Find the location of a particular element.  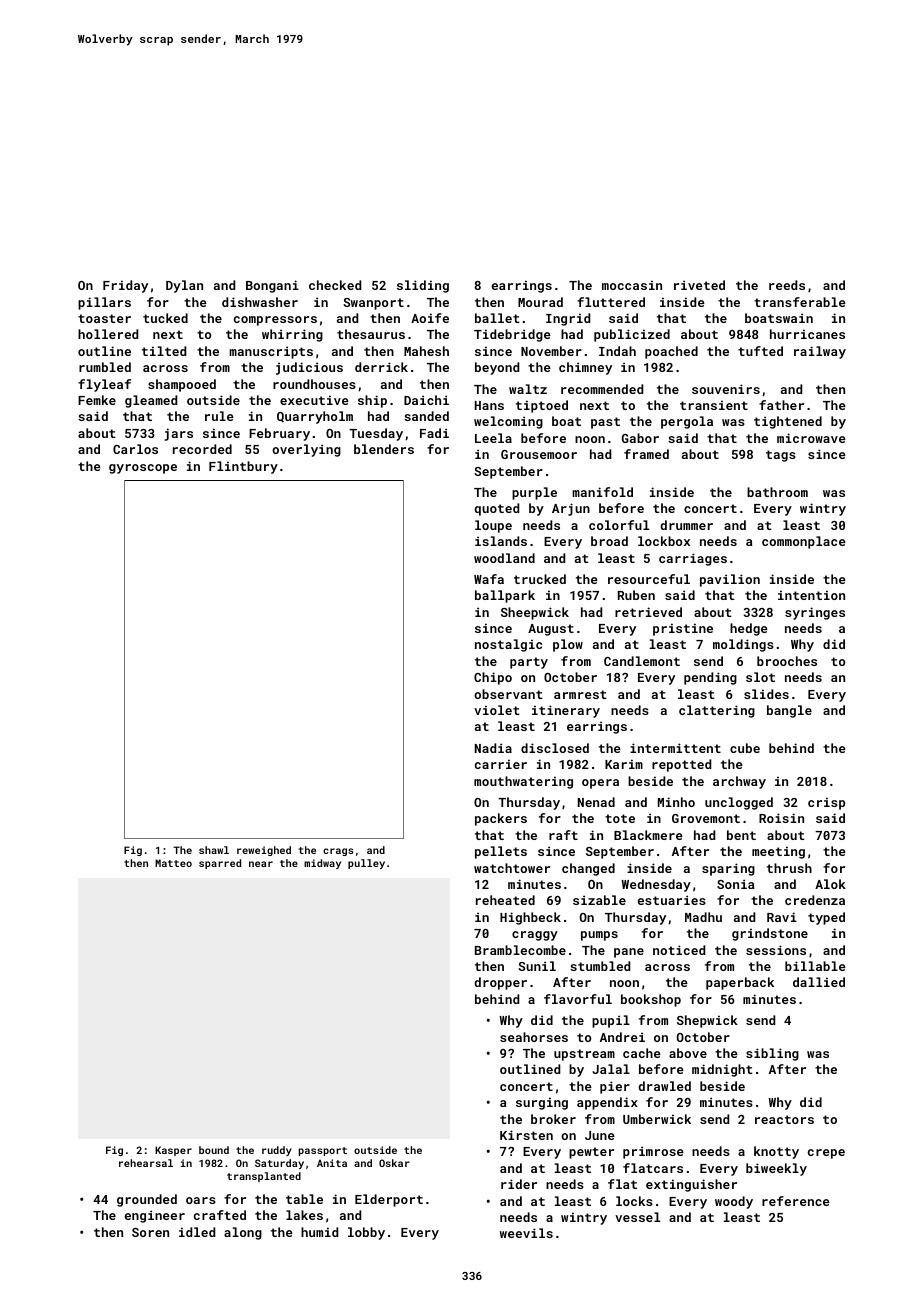

Friday is located at coordinates (125, 286).
